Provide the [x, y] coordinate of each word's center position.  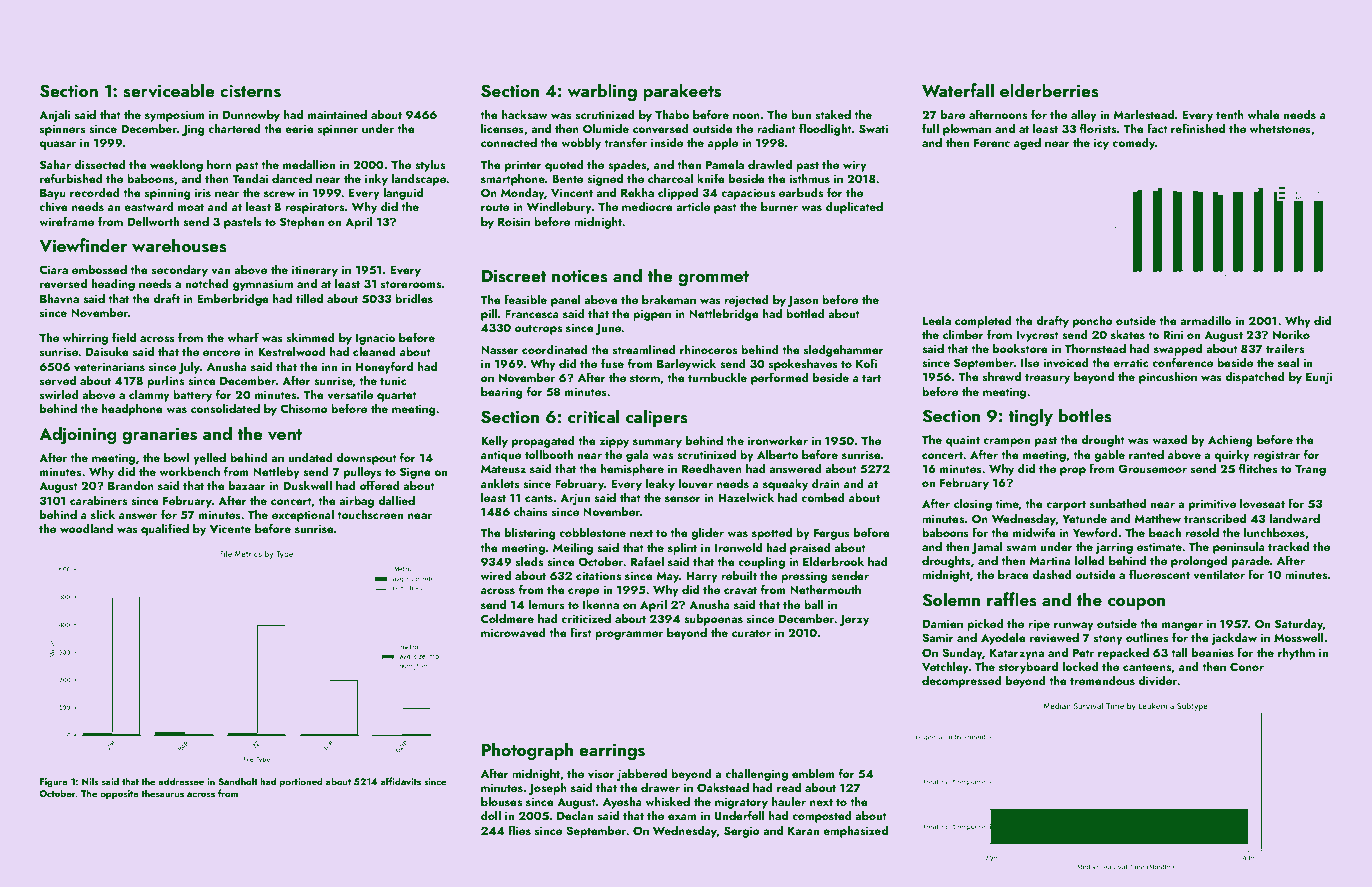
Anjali [54, 116]
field [124, 337]
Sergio [742, 832]
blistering [530, 534]
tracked [1289, 546]
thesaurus [162, 793]
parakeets [682, 92]
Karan [803, 830]
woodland [86, 528]
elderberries [1049, 90]
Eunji [1319, 378]
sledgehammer [844, 351]
